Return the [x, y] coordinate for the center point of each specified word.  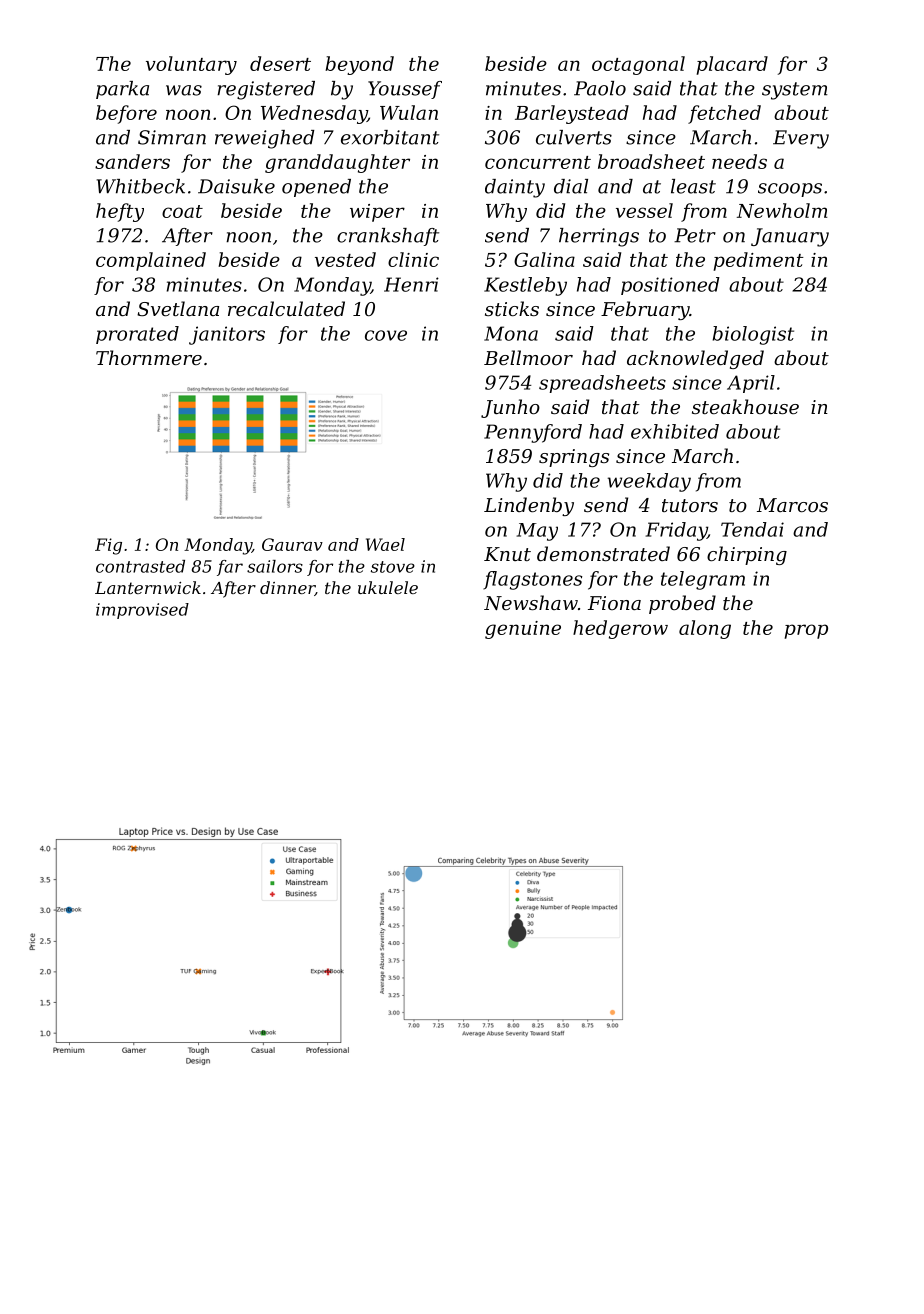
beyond [359, 65]
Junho [510, 408]
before [126, 114]
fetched [724, 114]
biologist [753, 335]
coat [182, 211]
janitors [227, 335]
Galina [544, 259]
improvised [142, 611]
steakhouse [745, 406]
